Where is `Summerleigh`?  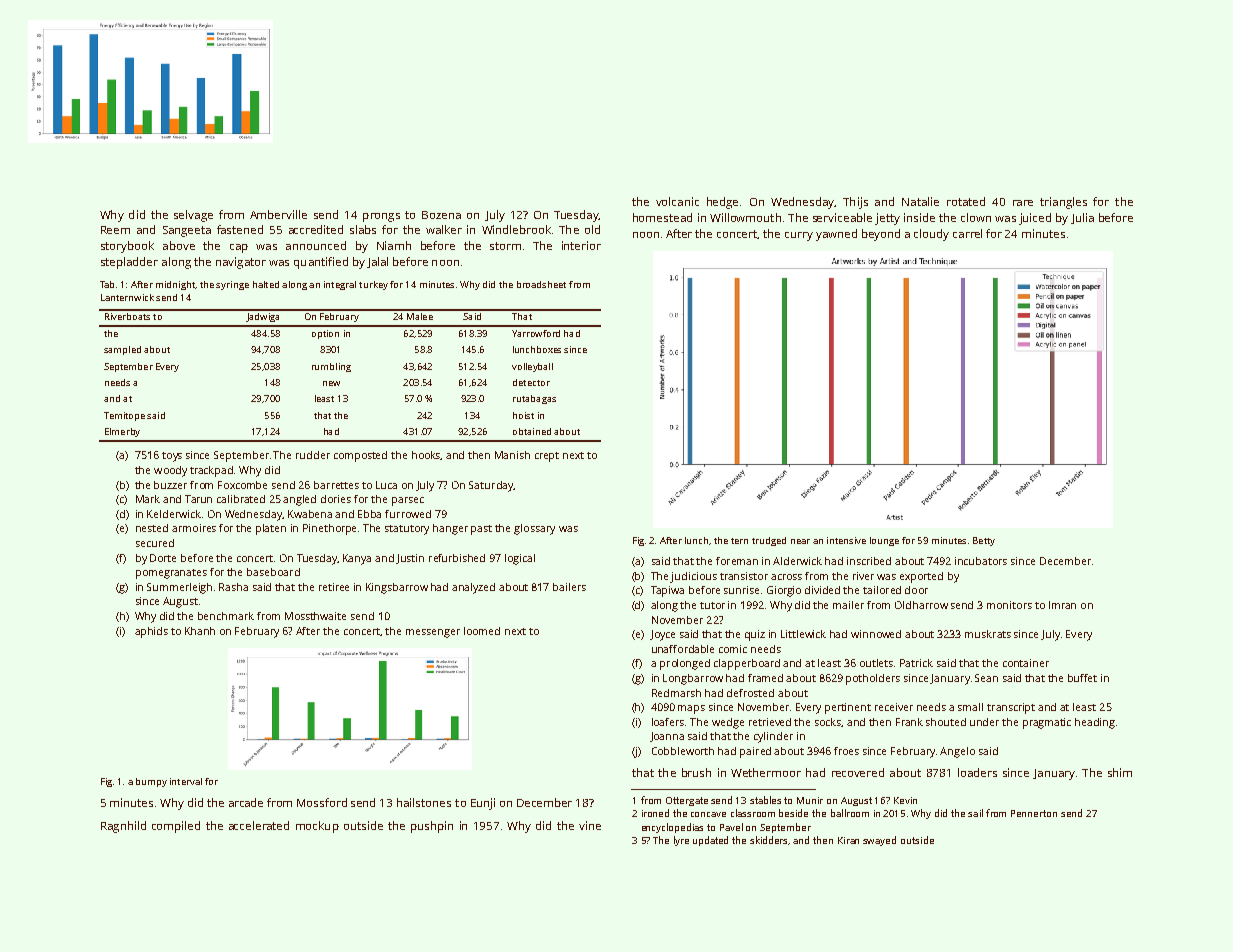 Summerleigh is located at coordinates (179, 588).
